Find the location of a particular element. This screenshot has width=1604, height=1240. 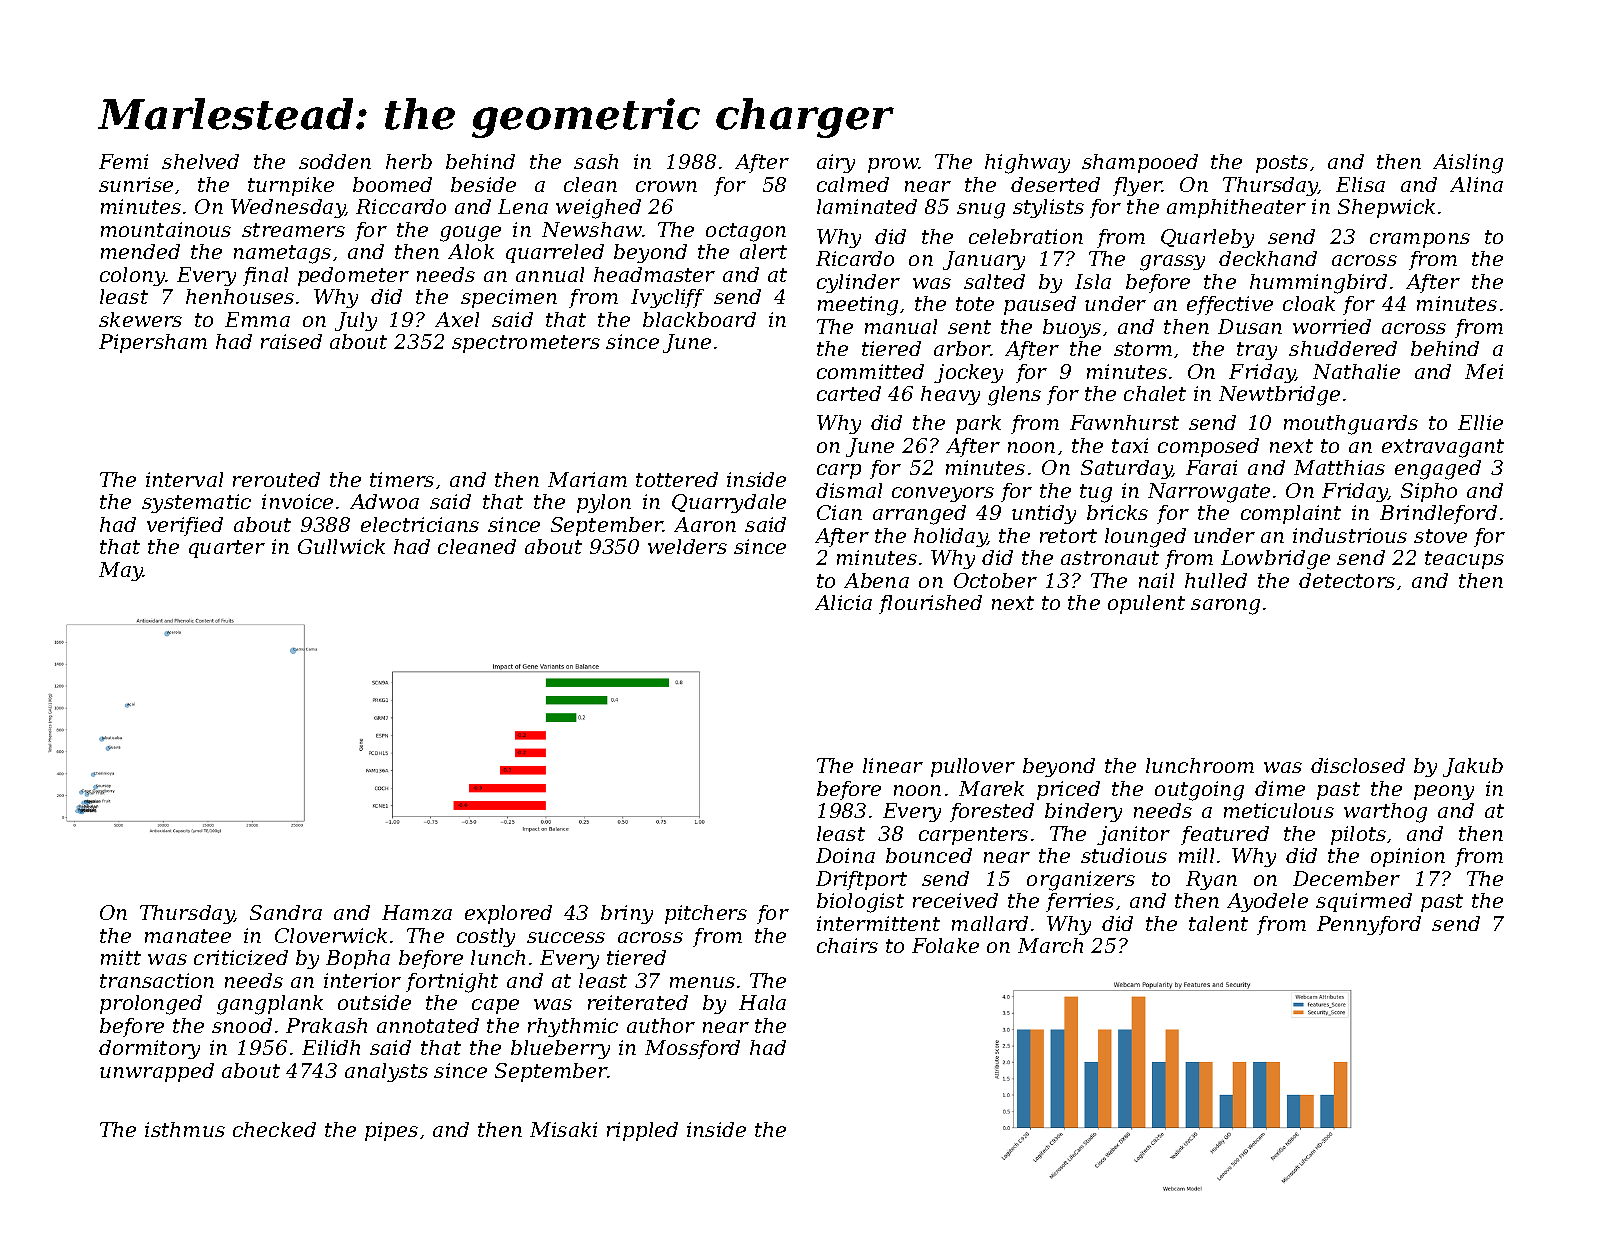

streamers is located at coordinates (293, 230).
